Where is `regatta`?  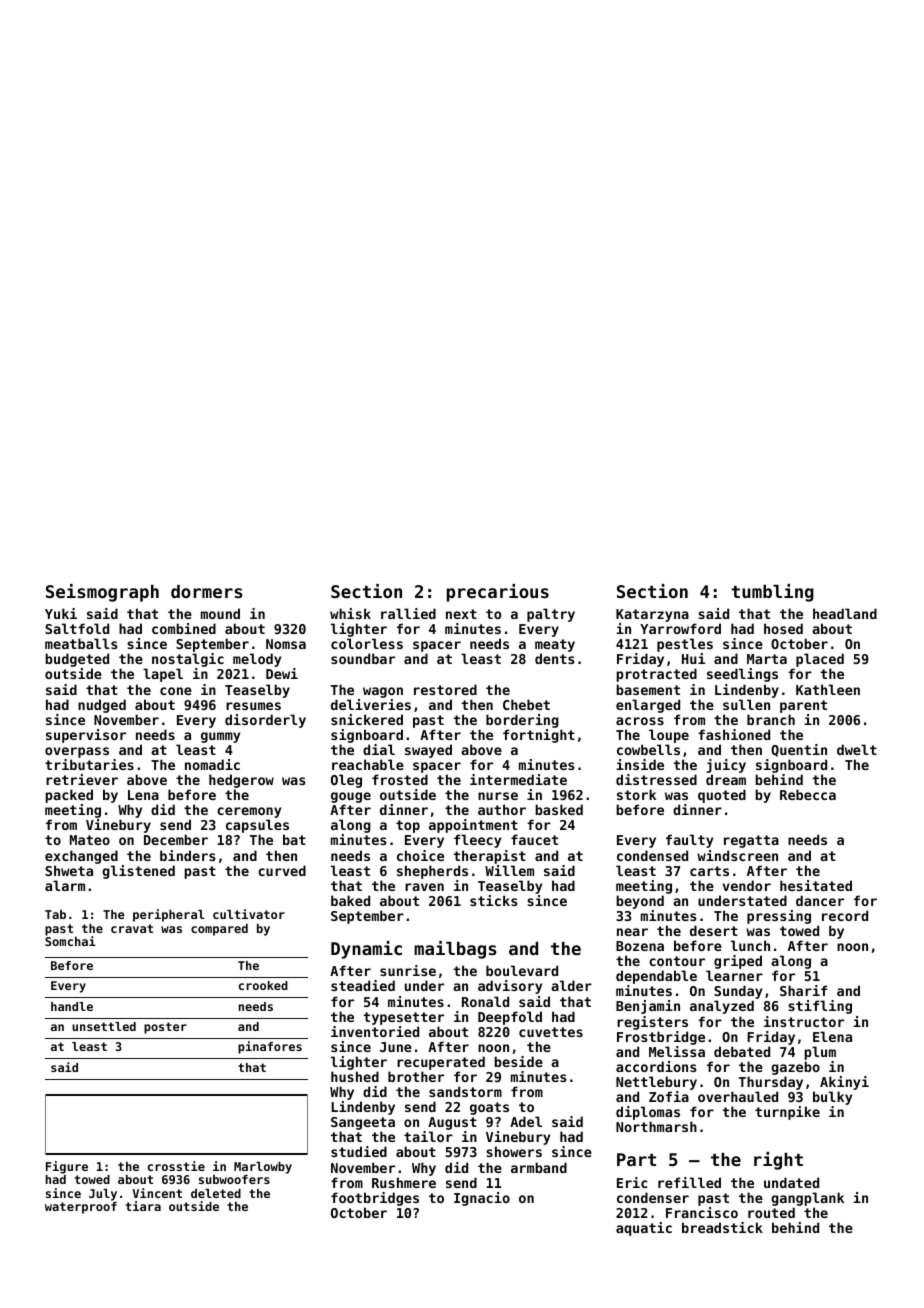
regatta is located at coordinates (751, 841).
